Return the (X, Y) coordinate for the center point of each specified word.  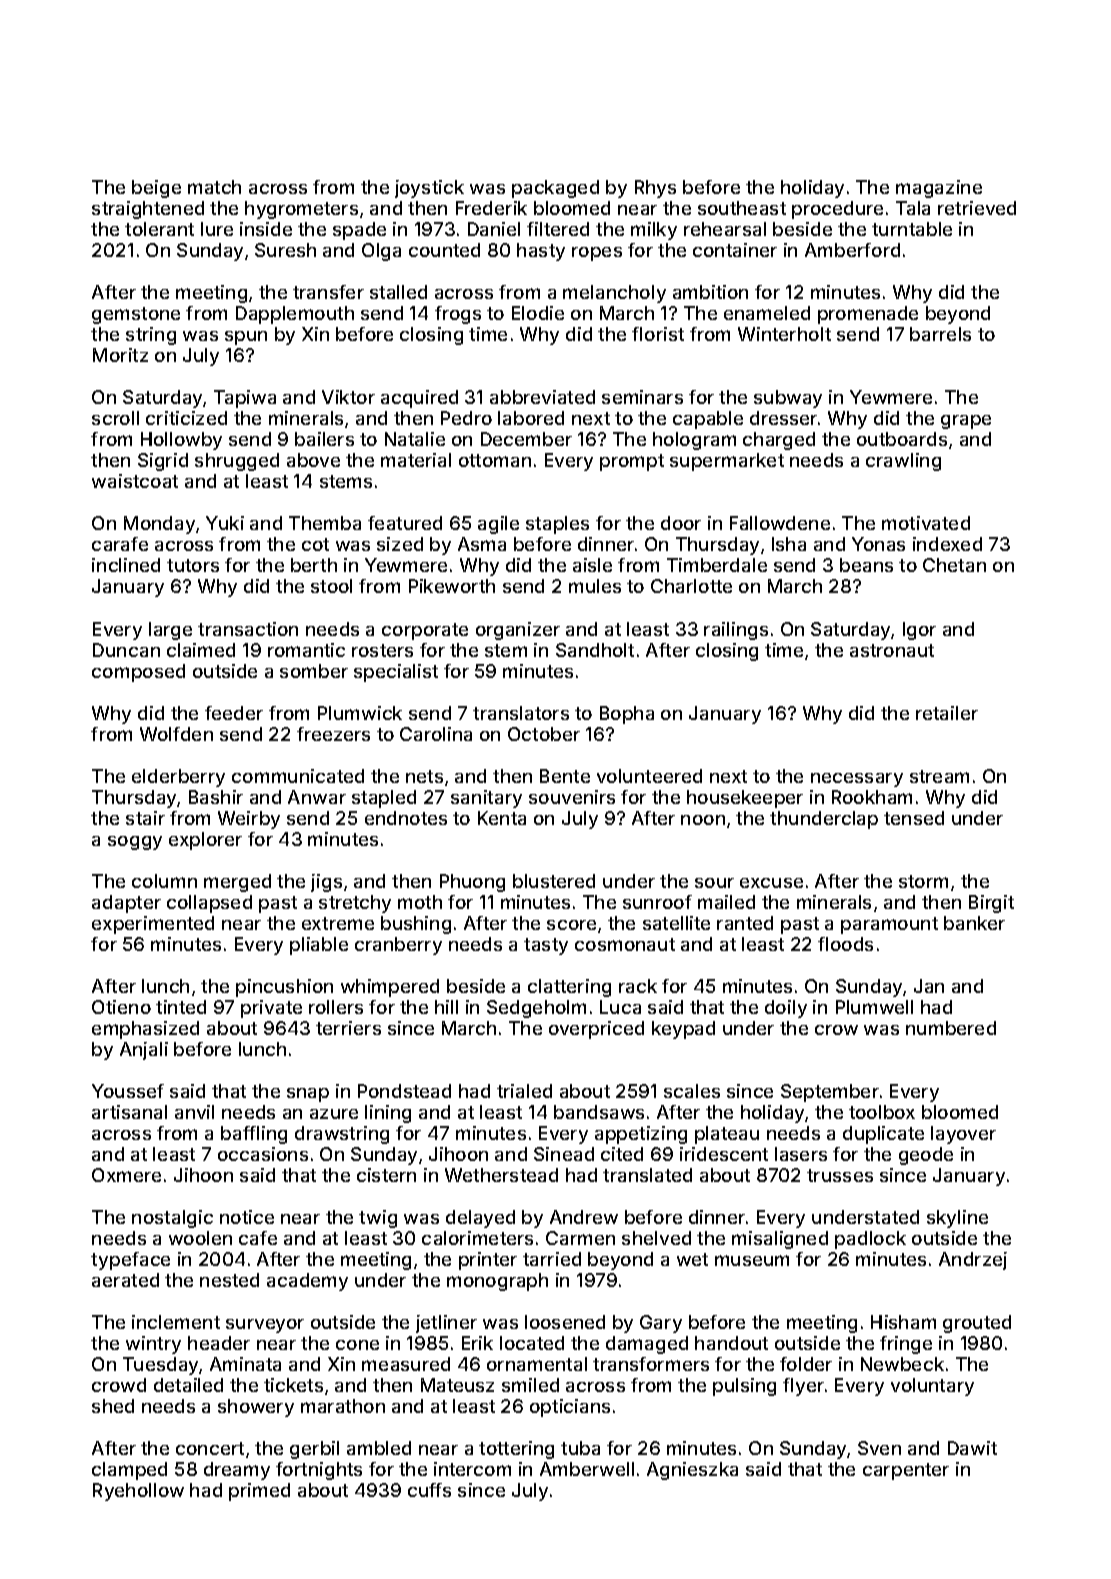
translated (647, 1175)
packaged (555, 189)
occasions (263, 1154)
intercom (472, 1469)
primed (259, 1492)
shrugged (237, 462)
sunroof (657, 902)
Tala (913, 208)
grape (966, 422)
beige (156, 189)
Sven (879, 1448)
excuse (771, 883)
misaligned (780, 1240)
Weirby (249, 820)
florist (658, 334)
